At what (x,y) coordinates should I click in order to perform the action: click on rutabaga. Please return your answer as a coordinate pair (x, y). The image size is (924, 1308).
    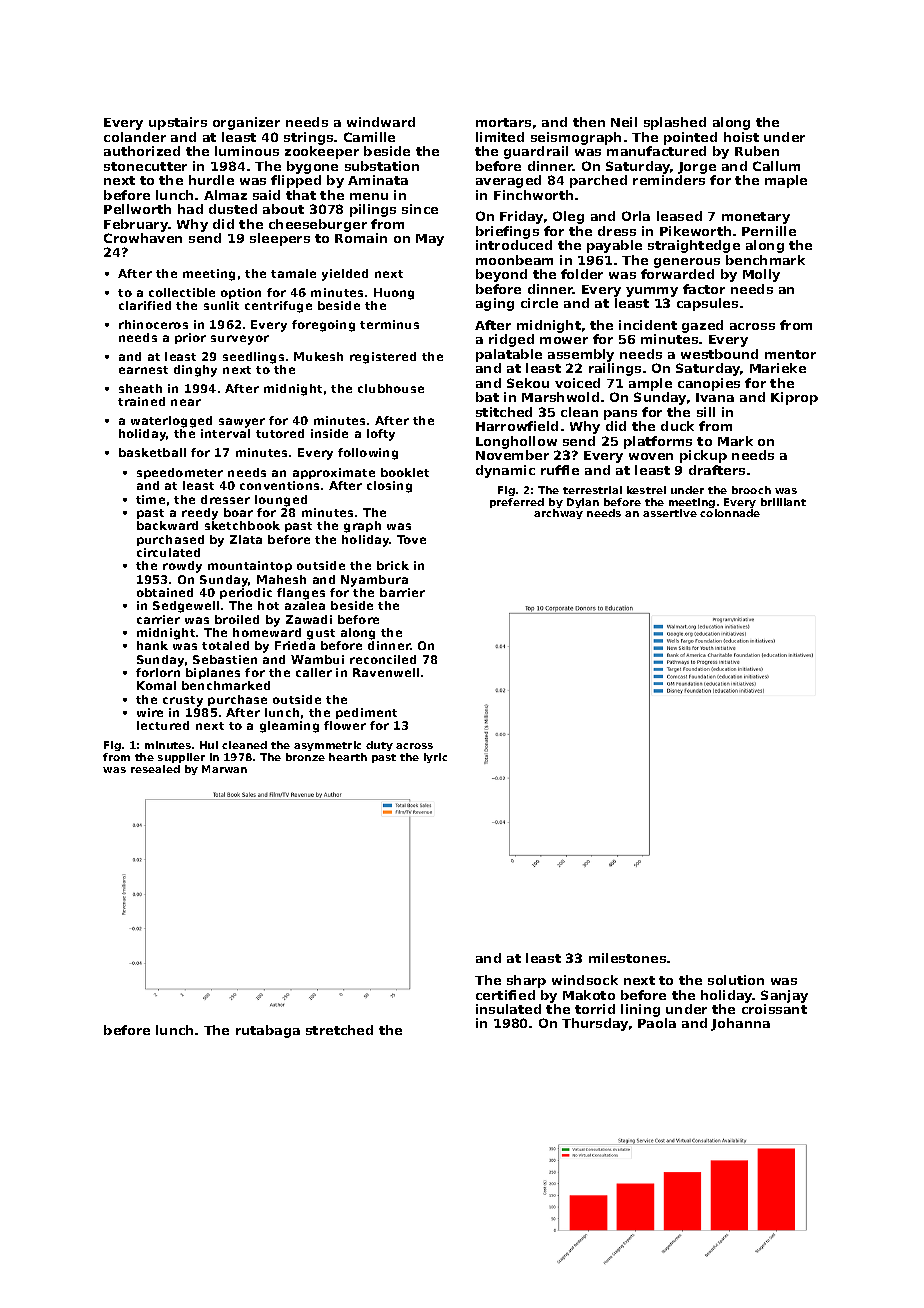
    Looking at the image, I should click on (268, 1031).
